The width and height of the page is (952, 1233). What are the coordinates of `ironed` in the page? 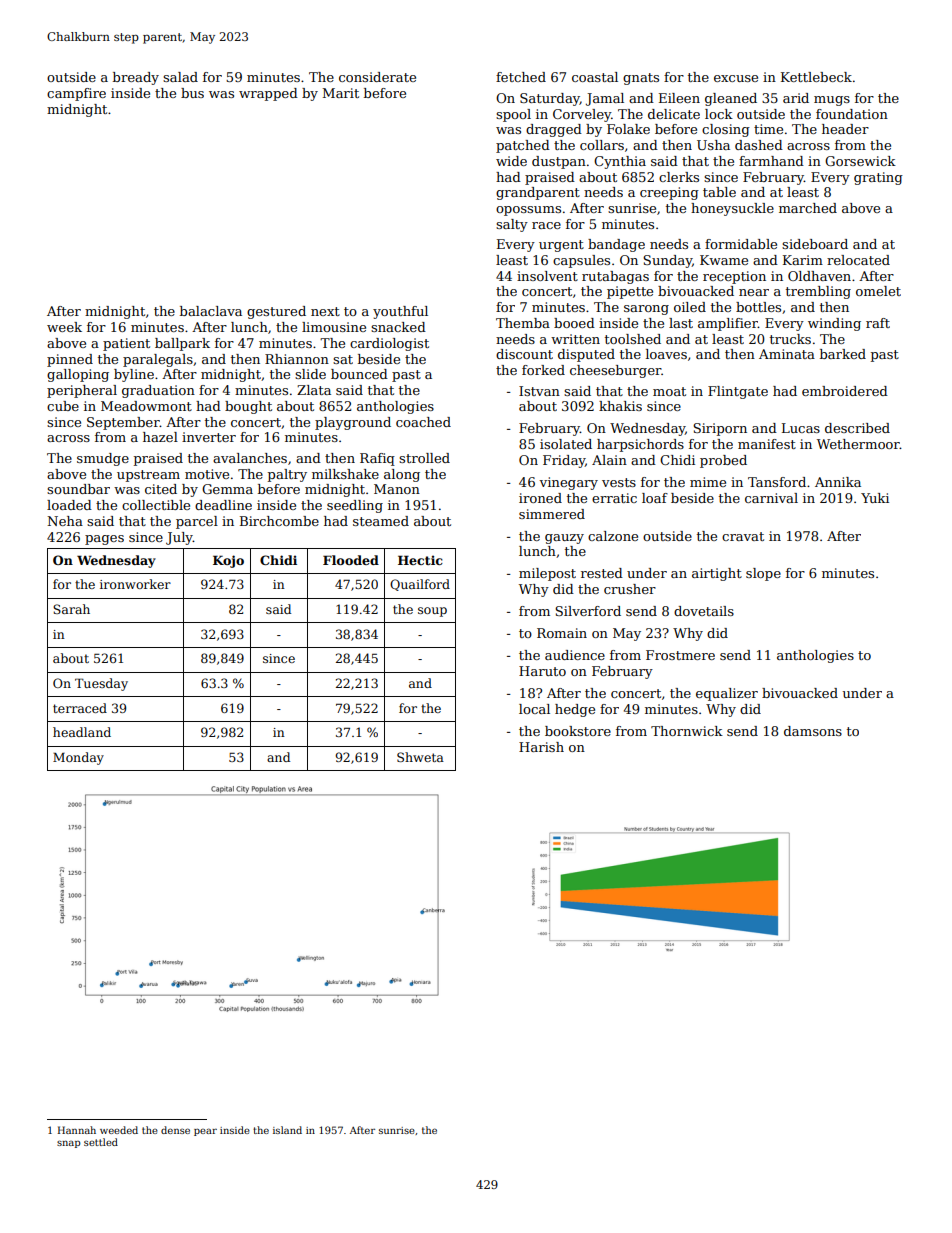 It's located at (540, 498).
